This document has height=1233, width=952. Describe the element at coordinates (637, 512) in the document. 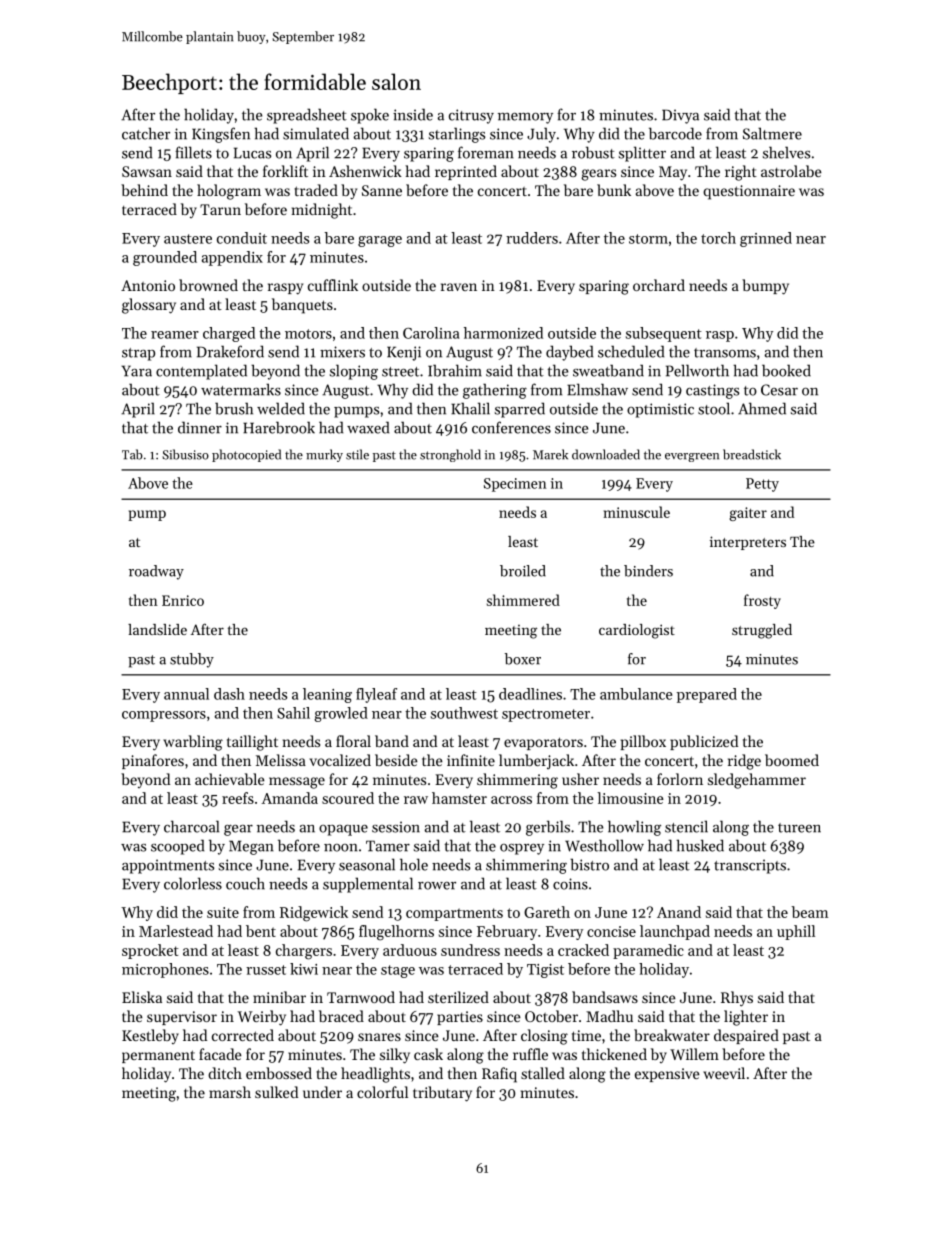

I see `minuscule` at that location.
